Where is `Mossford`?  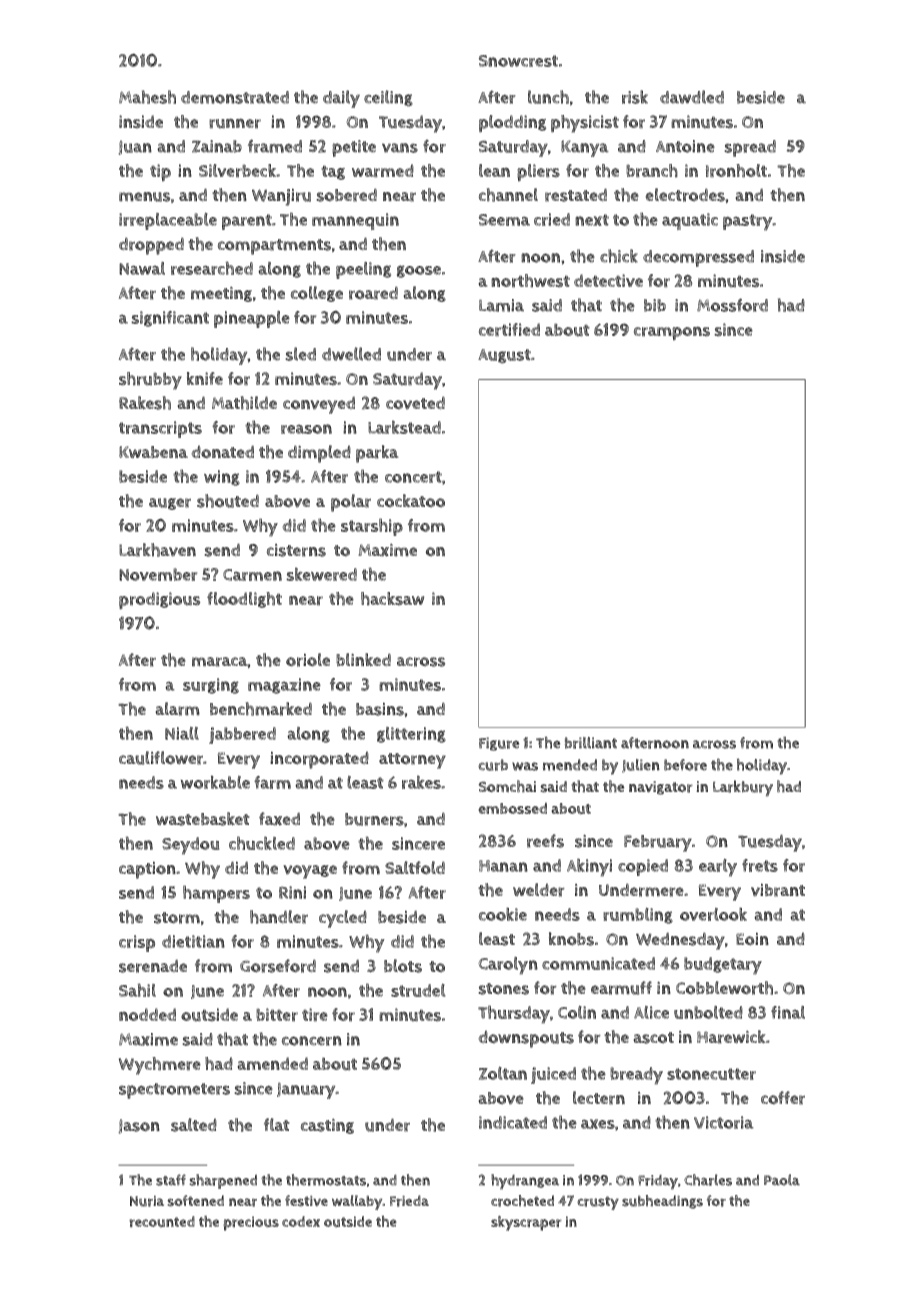 Mossford is located at coordinates (732, 305).
